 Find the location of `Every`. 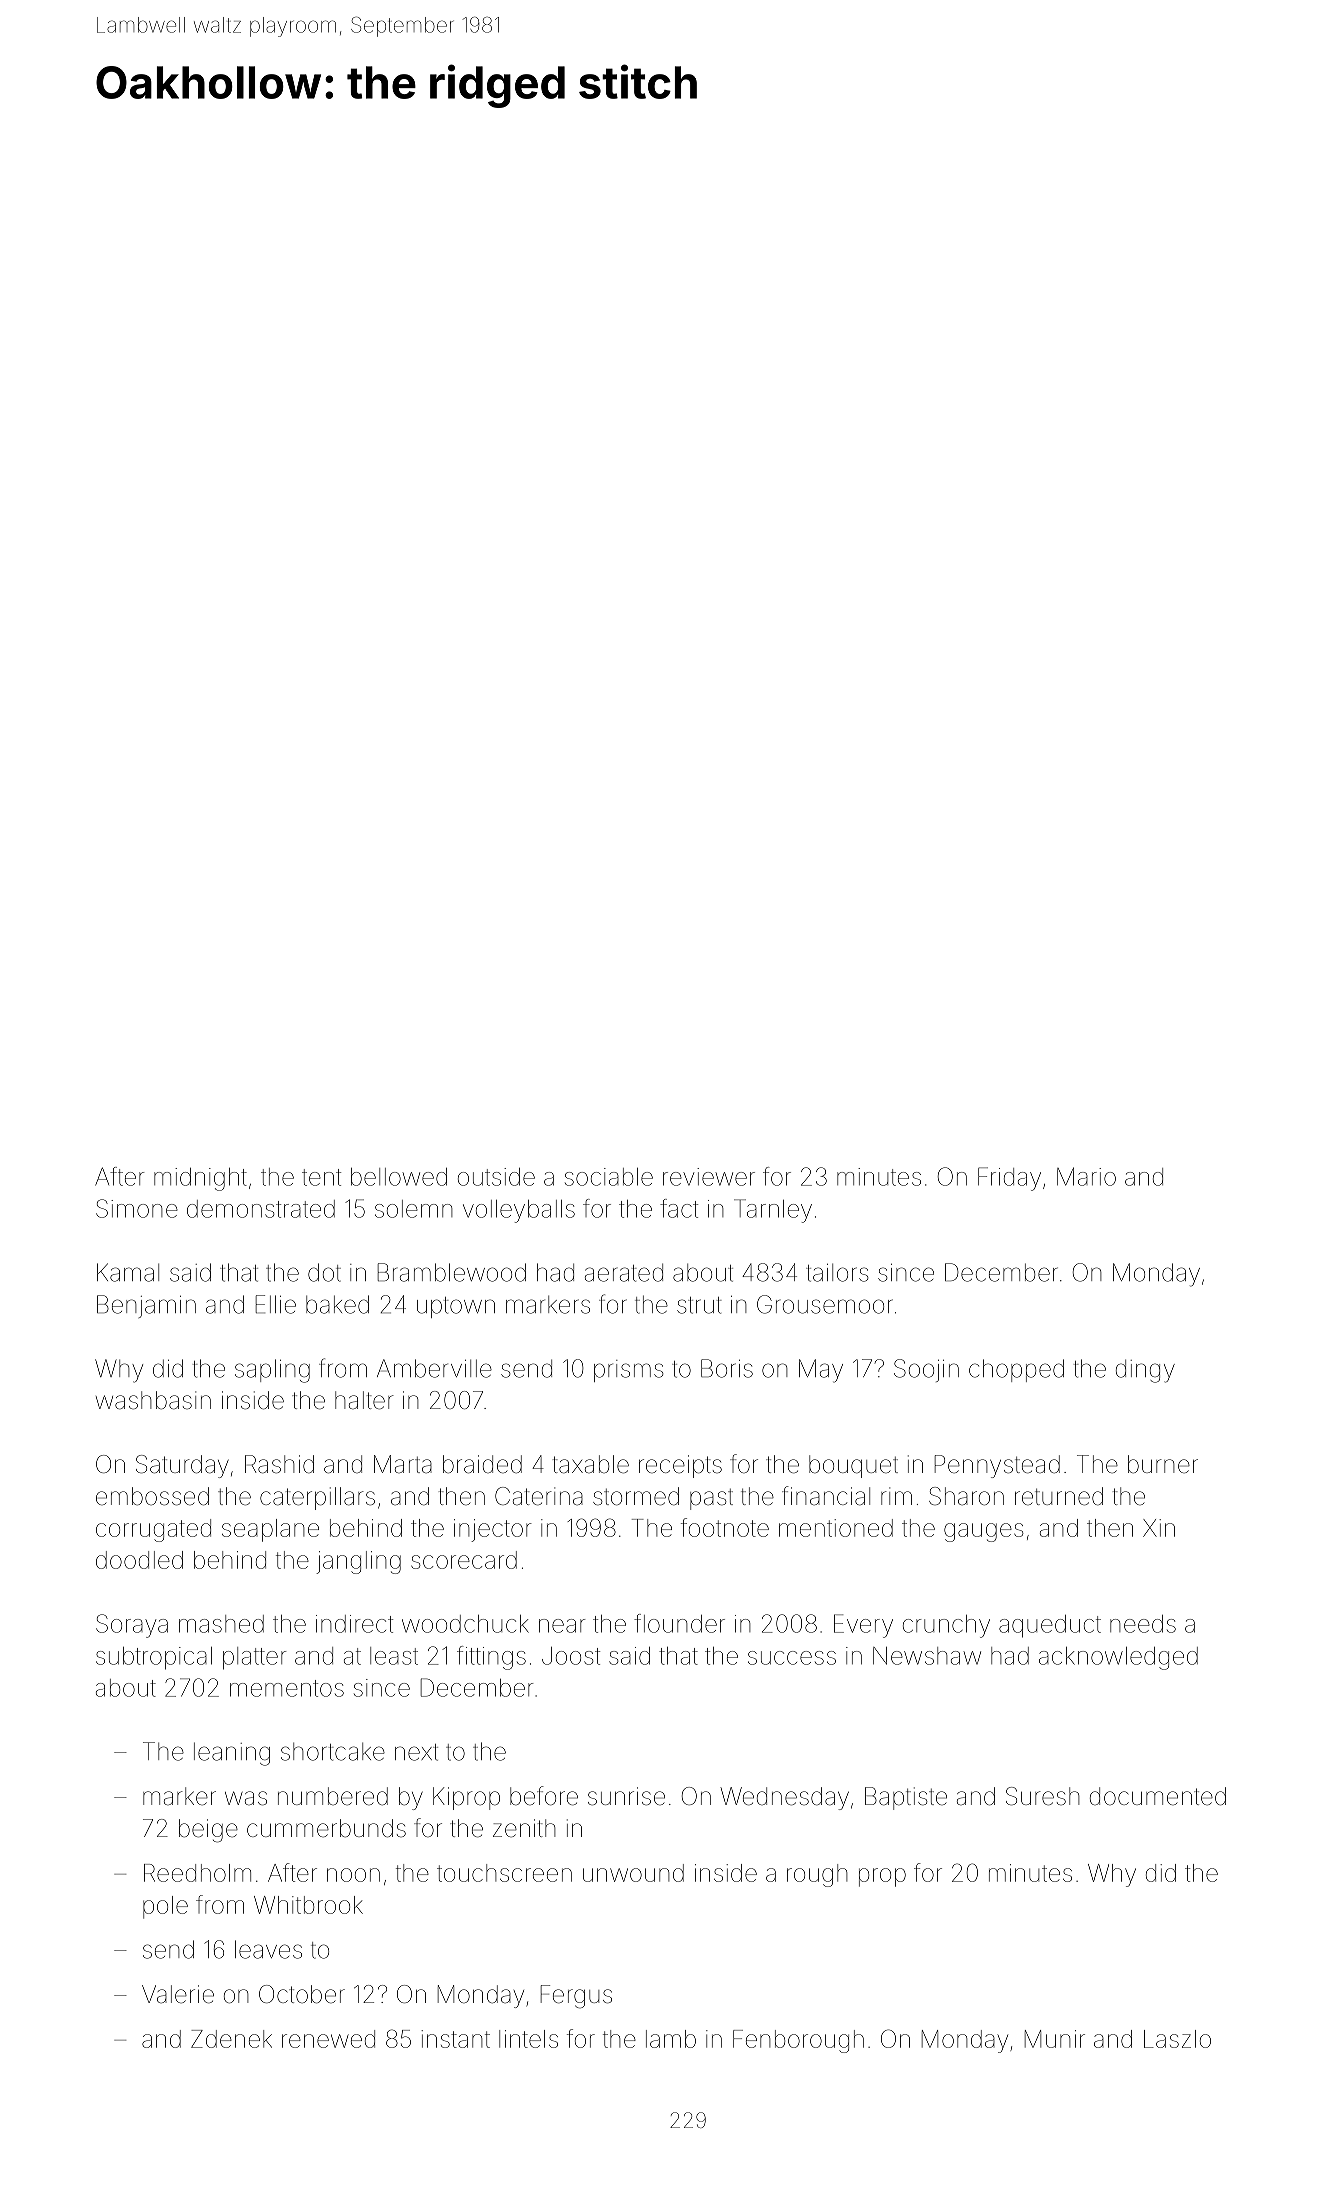

Every is located at coordinates (863, 1626).
